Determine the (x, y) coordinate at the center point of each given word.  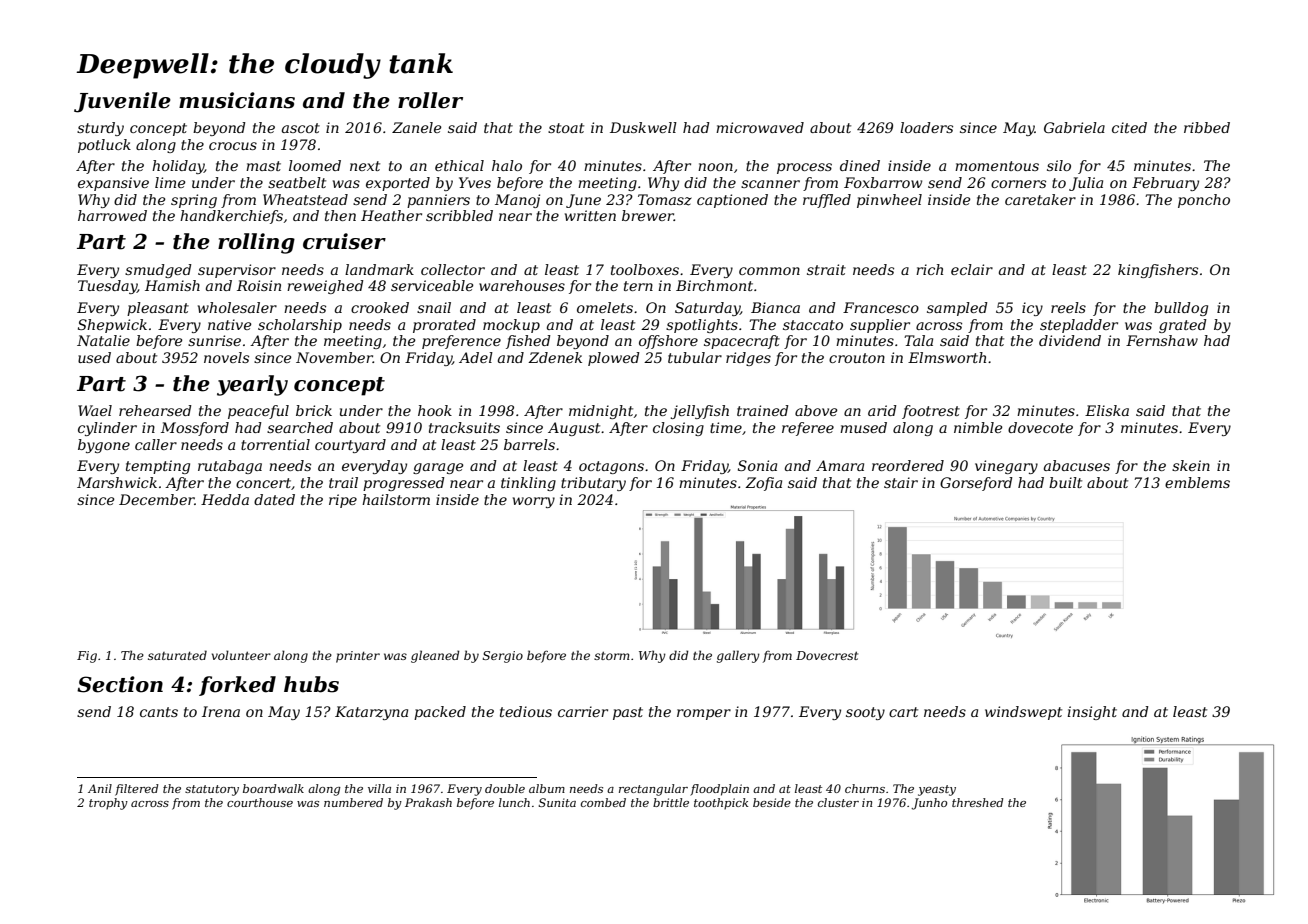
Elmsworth (947, 357)
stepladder (1079, 326)
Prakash (428, 802)
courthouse (260, 802)
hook (435, 410)
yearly (252, 385)
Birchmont (714, 285)
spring (194, 201)
